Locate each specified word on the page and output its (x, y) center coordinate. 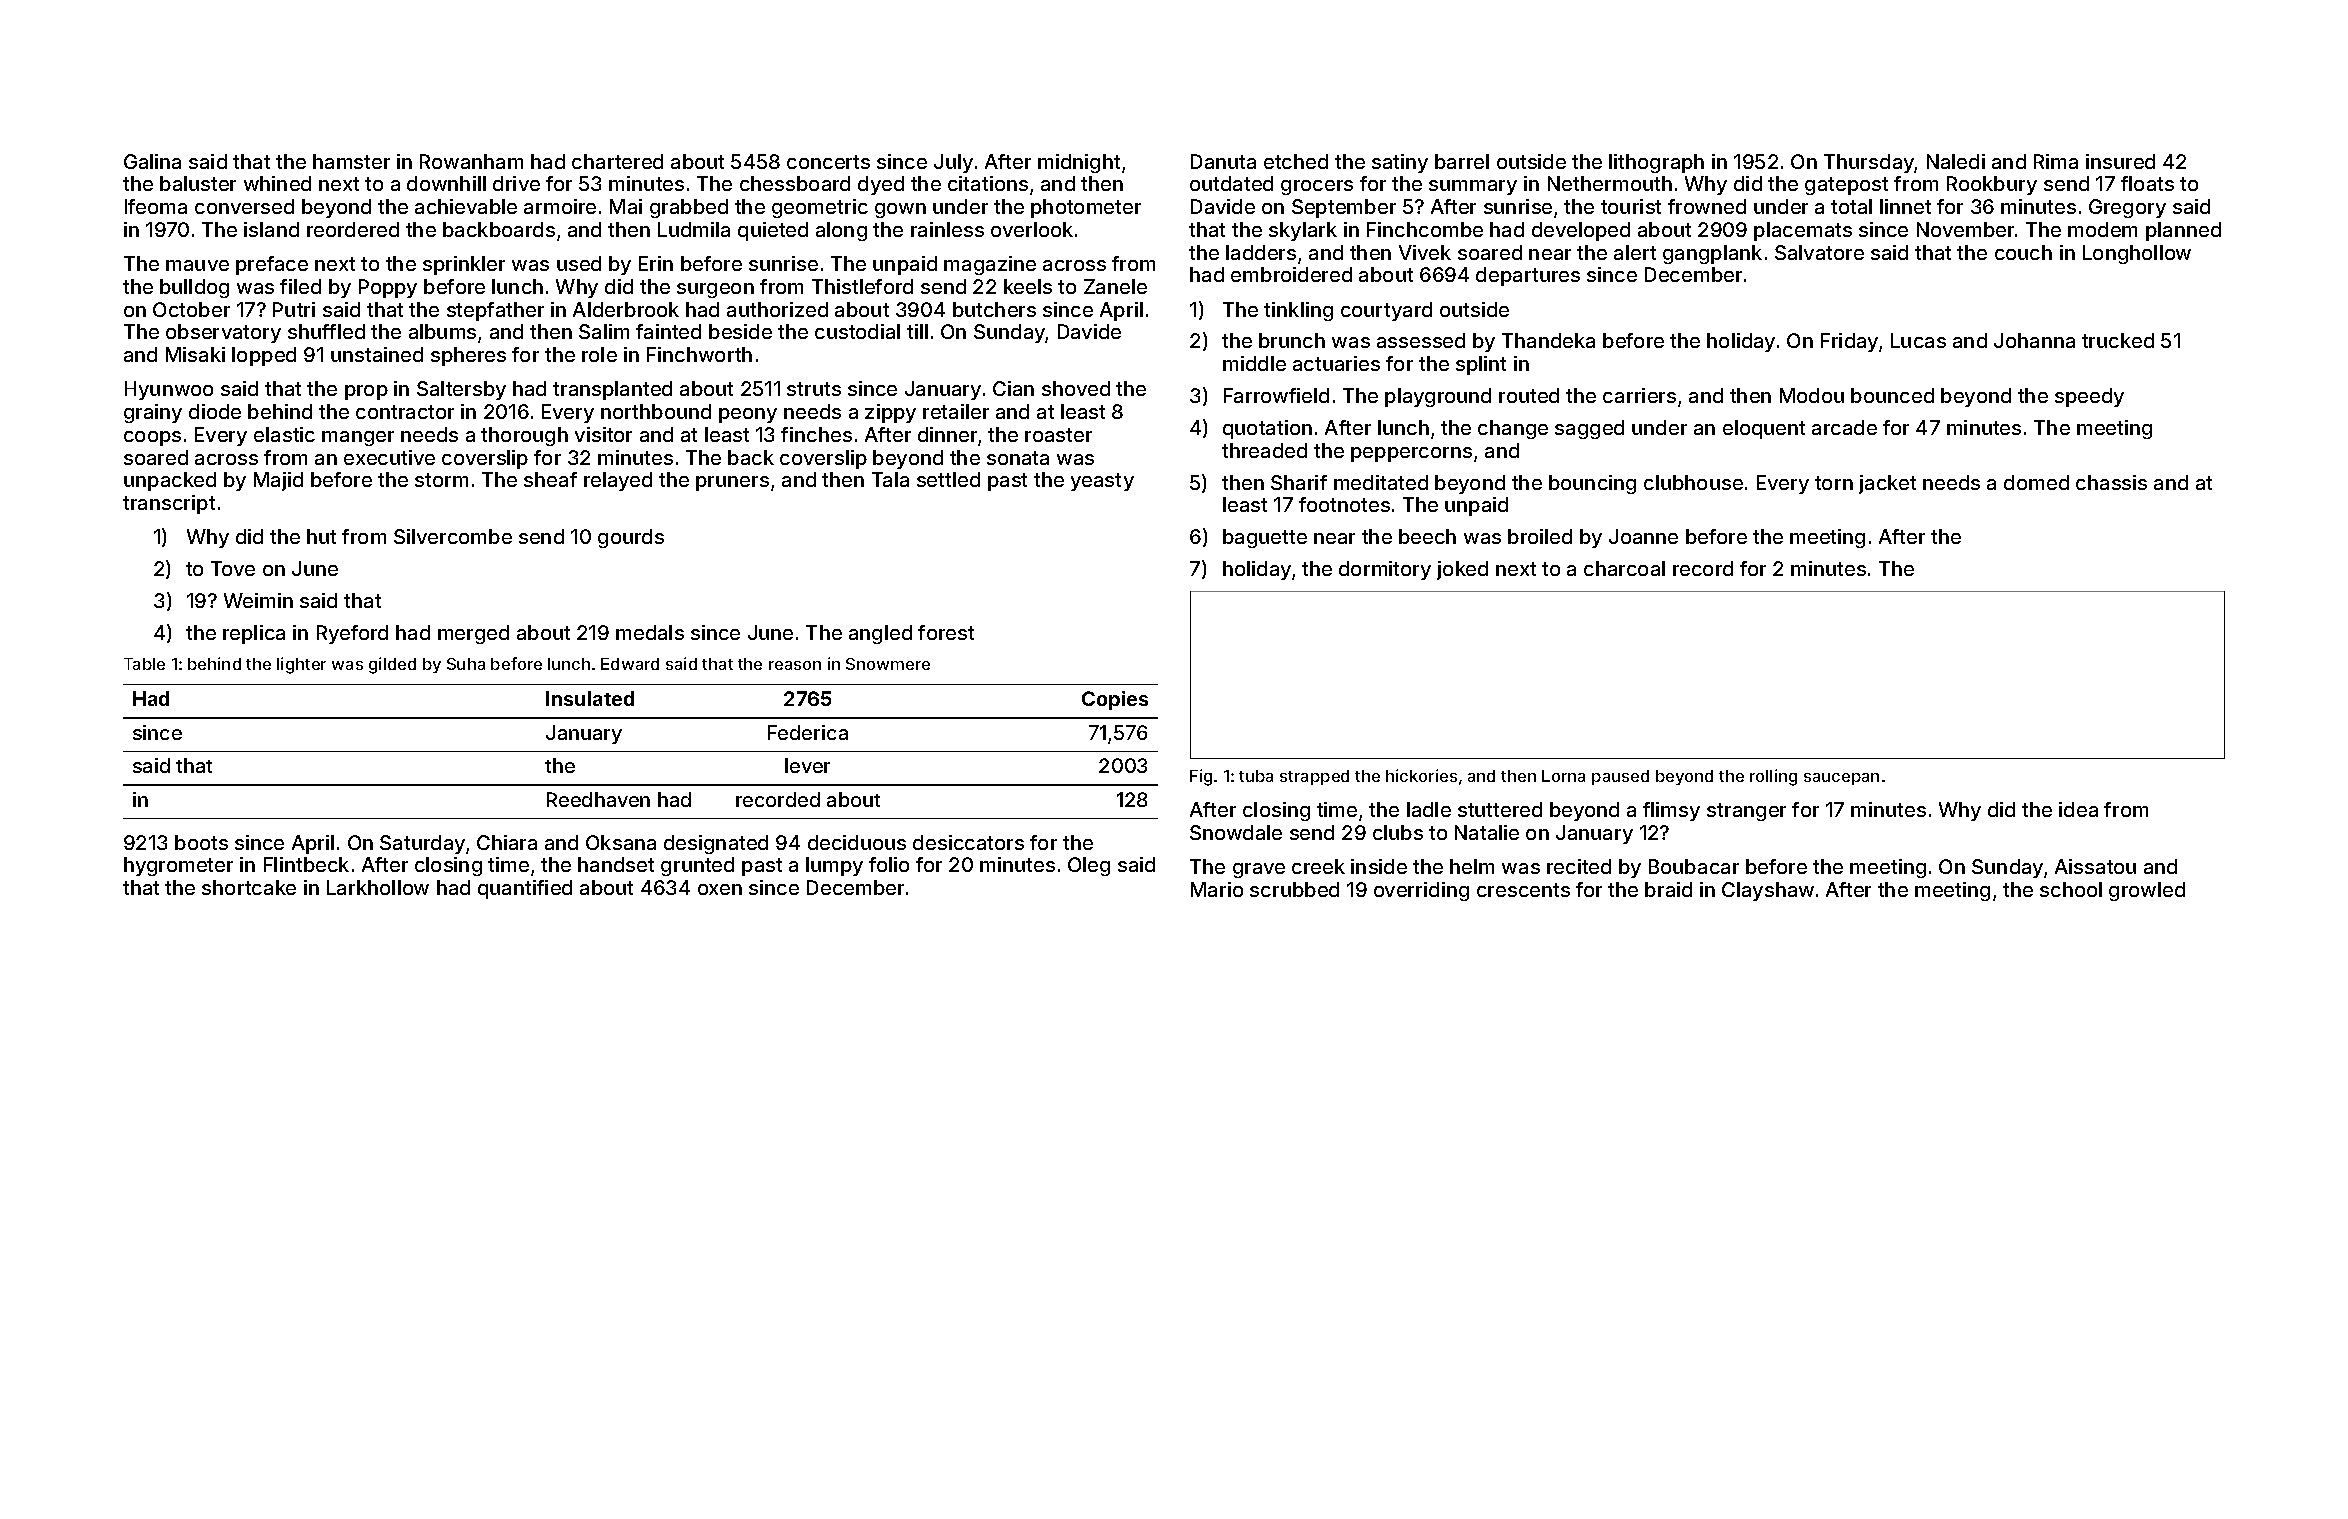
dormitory (1385, 570)
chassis (2111, 482)
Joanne (1643, 536)
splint (1481, 365)
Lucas (1918, 340)
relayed (618, 481)
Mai (626, 206)
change (1513, 429)
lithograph (1656, 163)
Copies (1115, 700)
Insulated (590, 698)
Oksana (621, 842)
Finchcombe (1425, 229)
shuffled (326, 331)
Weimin (258, 600)
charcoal (1624, 568)
